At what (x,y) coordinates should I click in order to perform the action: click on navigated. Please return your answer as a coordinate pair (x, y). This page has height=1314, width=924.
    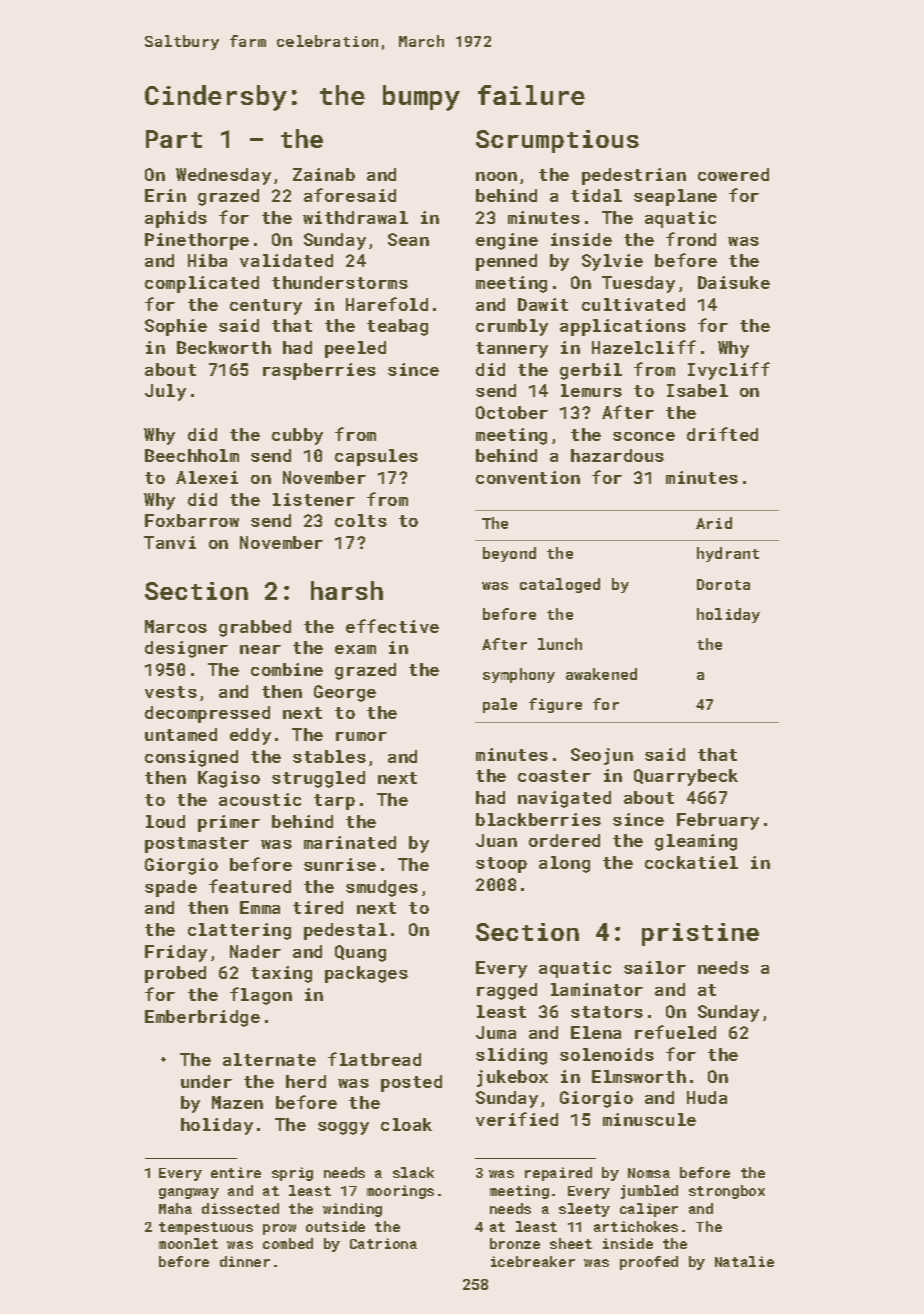
    Looking at the image, I should click on (564, 799).
